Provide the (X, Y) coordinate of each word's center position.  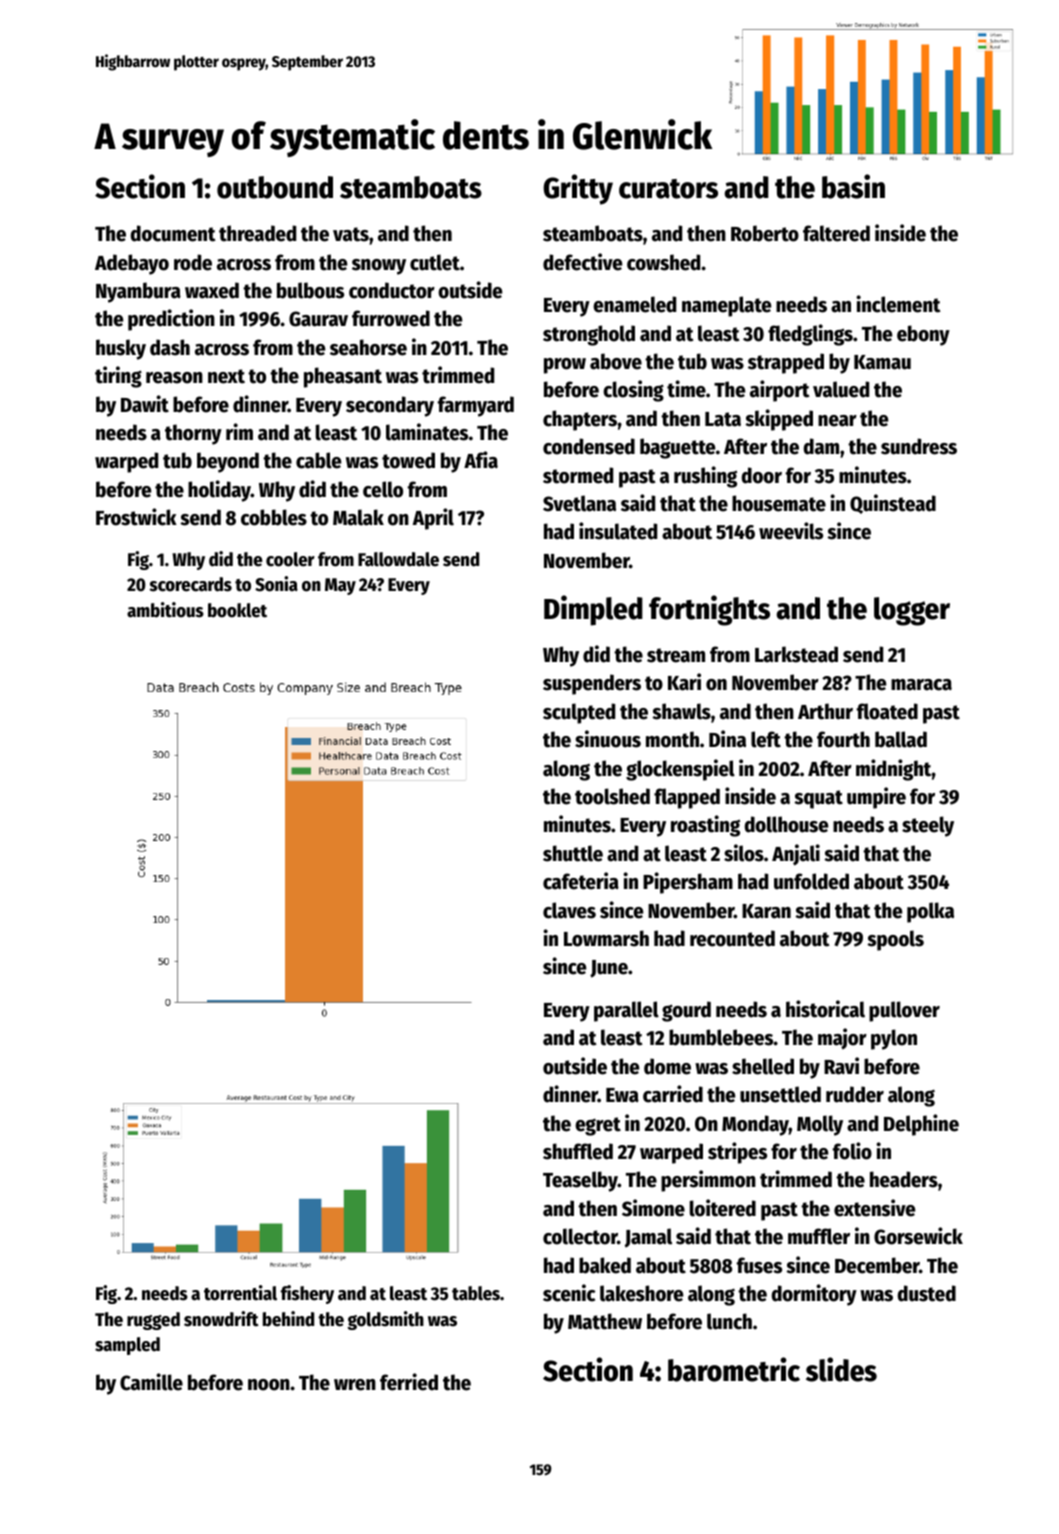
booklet (237, 610)
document (173, 233)
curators (668, 189)
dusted (927, 1293)
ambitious (165, 610)
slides (841, 1369)
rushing (705, 477)
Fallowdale (398, 559)
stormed (578, 475)
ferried (409, 1382)
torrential (240, 1293)
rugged (153, 1321)
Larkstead (796, 654)
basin (853, 186)
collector (580, 1236)
